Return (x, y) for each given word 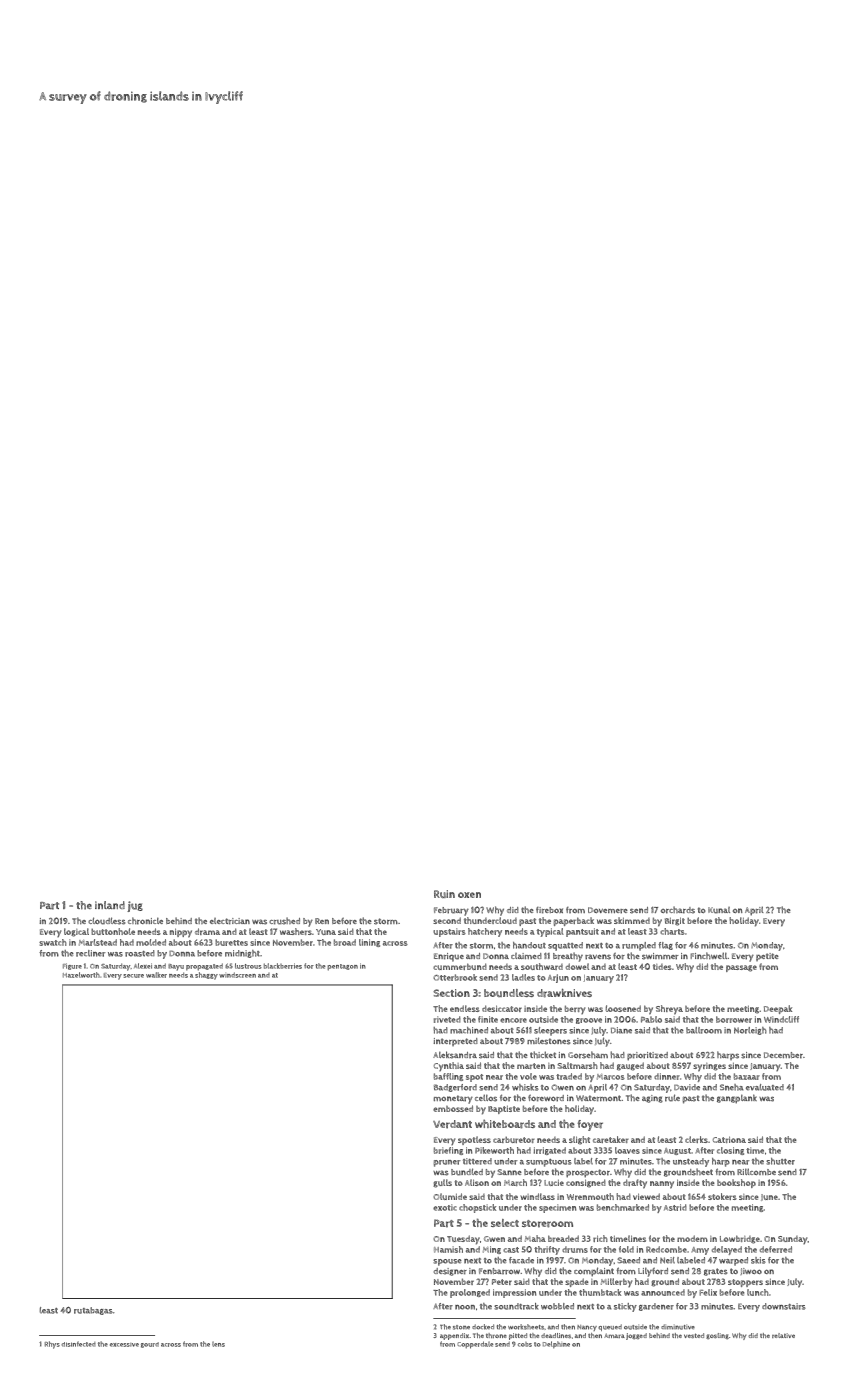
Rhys (52, 1345)
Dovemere (608, 910)
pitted (518, 1336)
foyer (590, 1125)
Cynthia (449, 1066)
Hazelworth (81, 975)
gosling (717, 1336)
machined (469, 1030)
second (447, 920)
